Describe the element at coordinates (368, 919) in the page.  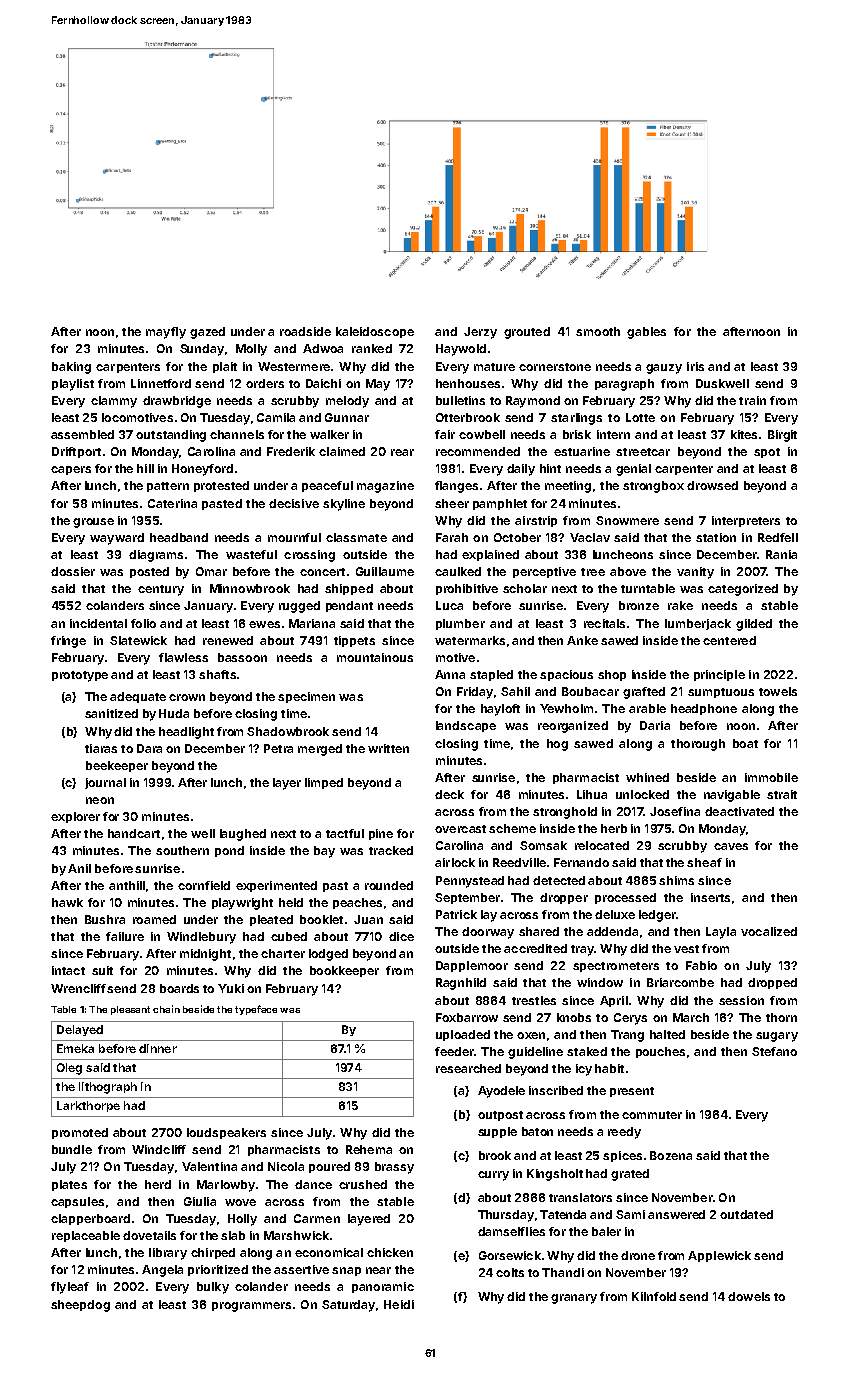
I see `Juan` at that location.
